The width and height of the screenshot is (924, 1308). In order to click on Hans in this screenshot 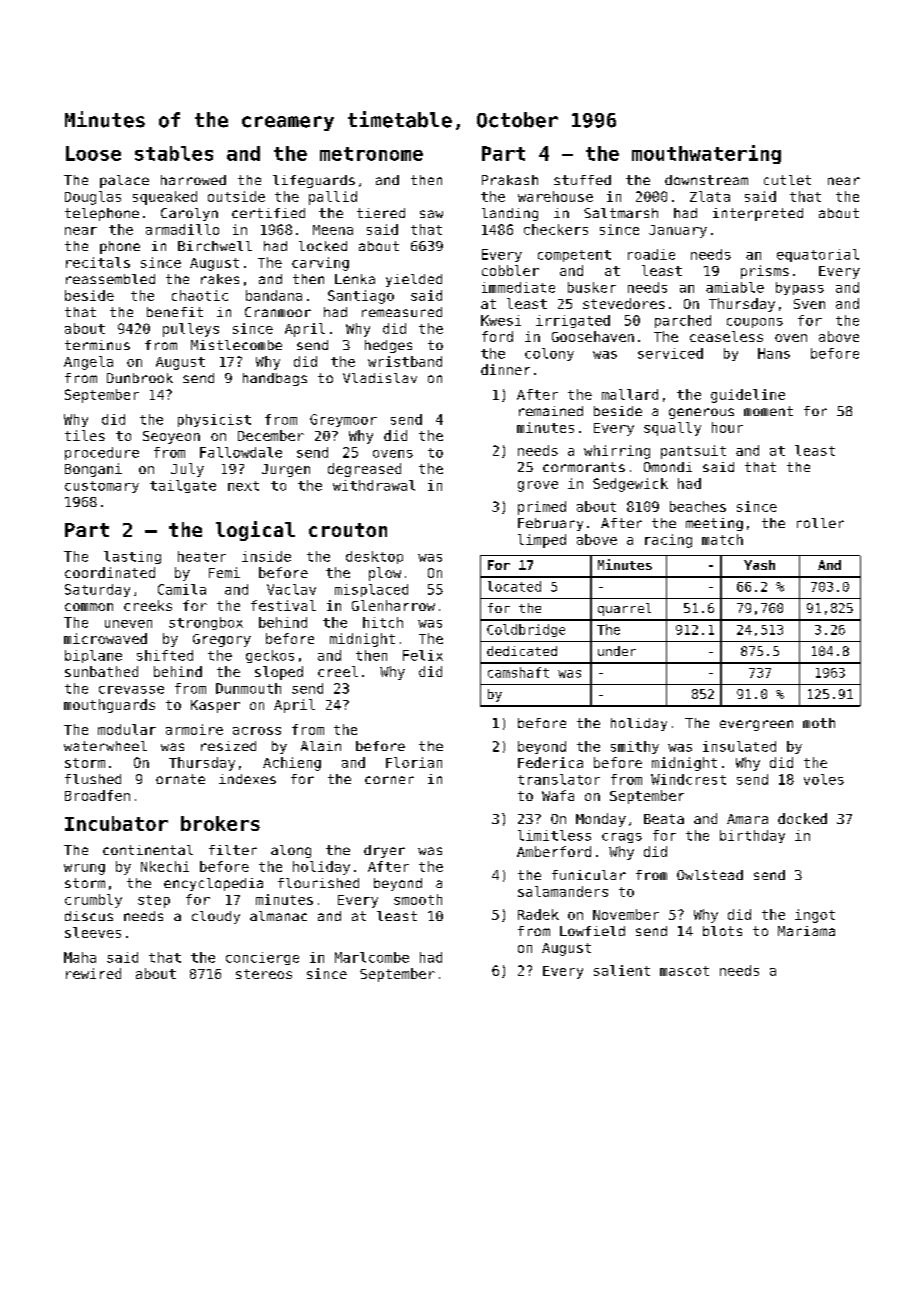, I will do `click(774, 353)`.
